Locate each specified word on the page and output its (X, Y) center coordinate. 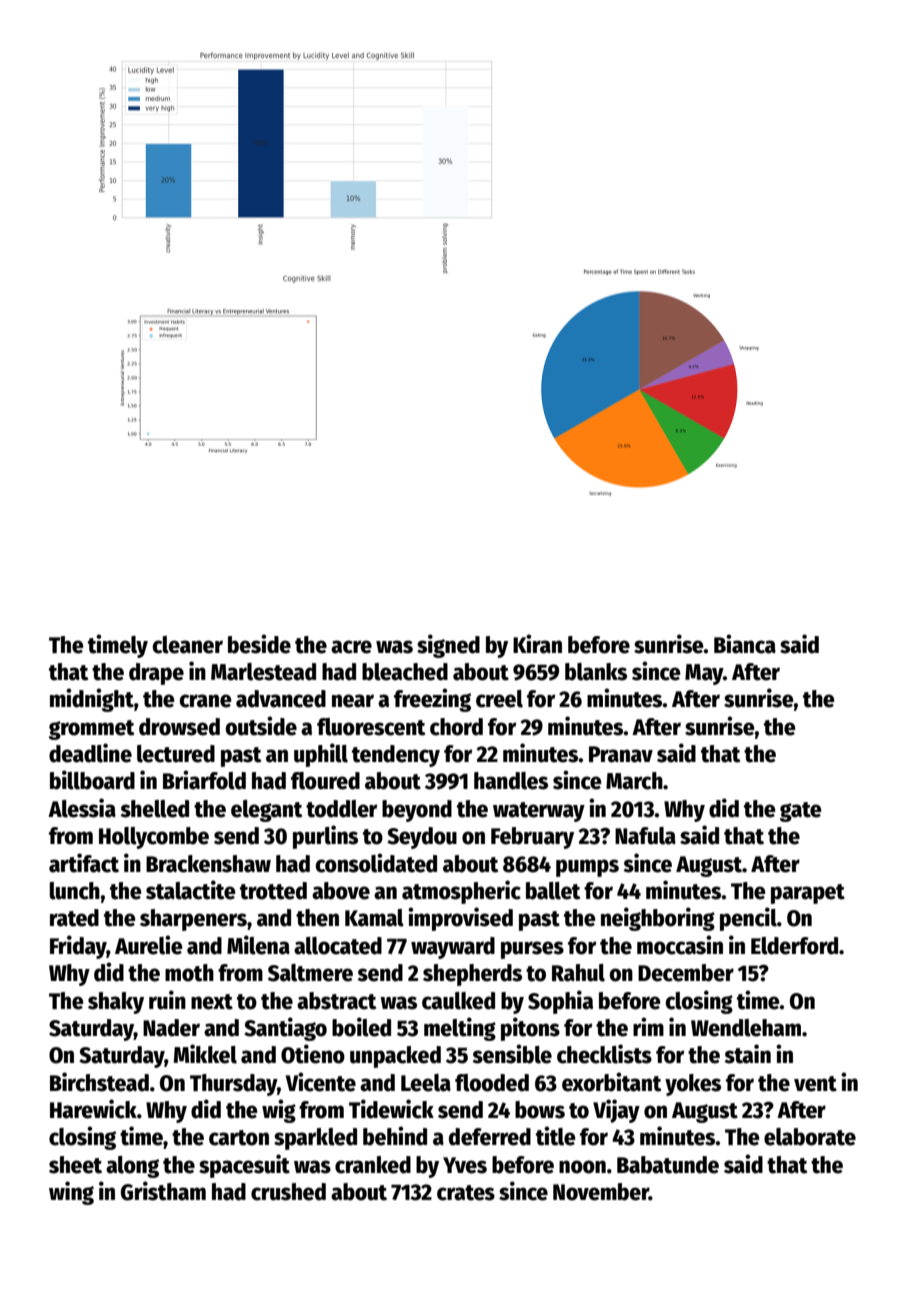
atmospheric (461, 892)
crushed (288, 1192)
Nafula (645, 836)
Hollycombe (154, 838)
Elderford (794, 946)
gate (801, 812)
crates (466, 1193)
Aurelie (149, 945)
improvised (460, 919)
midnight (92, 700)
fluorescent (371, 727)
